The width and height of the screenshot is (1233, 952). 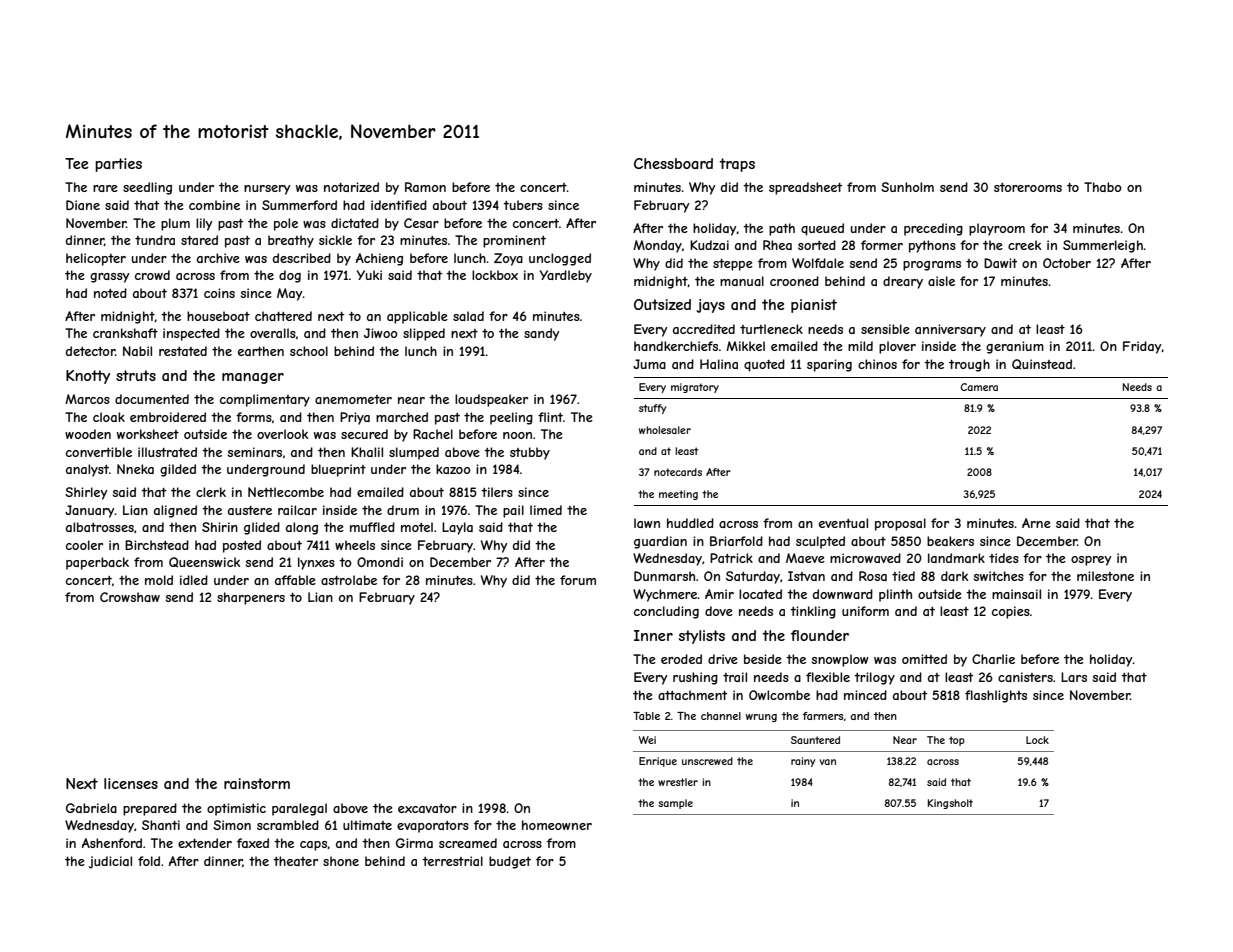 What do you see at coordinates (1103, 187) in the screenshot?
I see `Thabo` at bounding box center [1103, 187].
